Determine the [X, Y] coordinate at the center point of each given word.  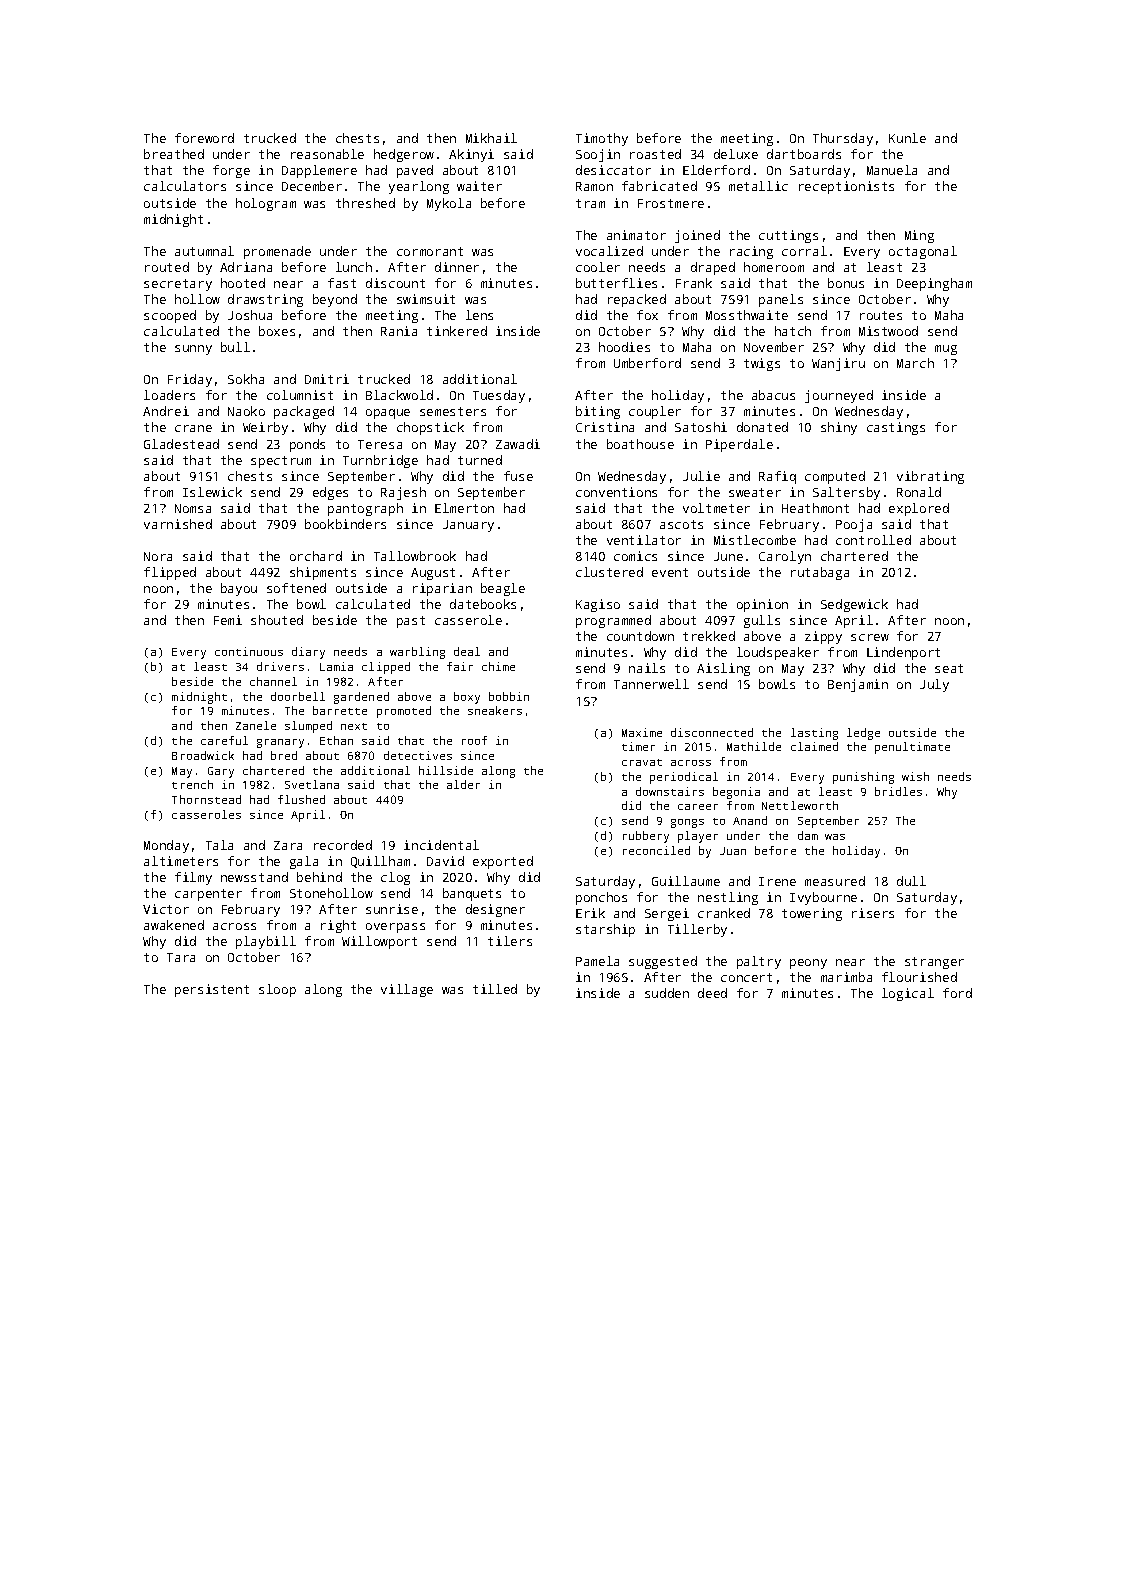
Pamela [597, 961]
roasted [655, 154]
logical [908, 994]
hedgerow [404, 155]
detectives [418, 755]
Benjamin [858, 685]
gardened [361, 698]
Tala [219, 845]
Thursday [843, 139]
